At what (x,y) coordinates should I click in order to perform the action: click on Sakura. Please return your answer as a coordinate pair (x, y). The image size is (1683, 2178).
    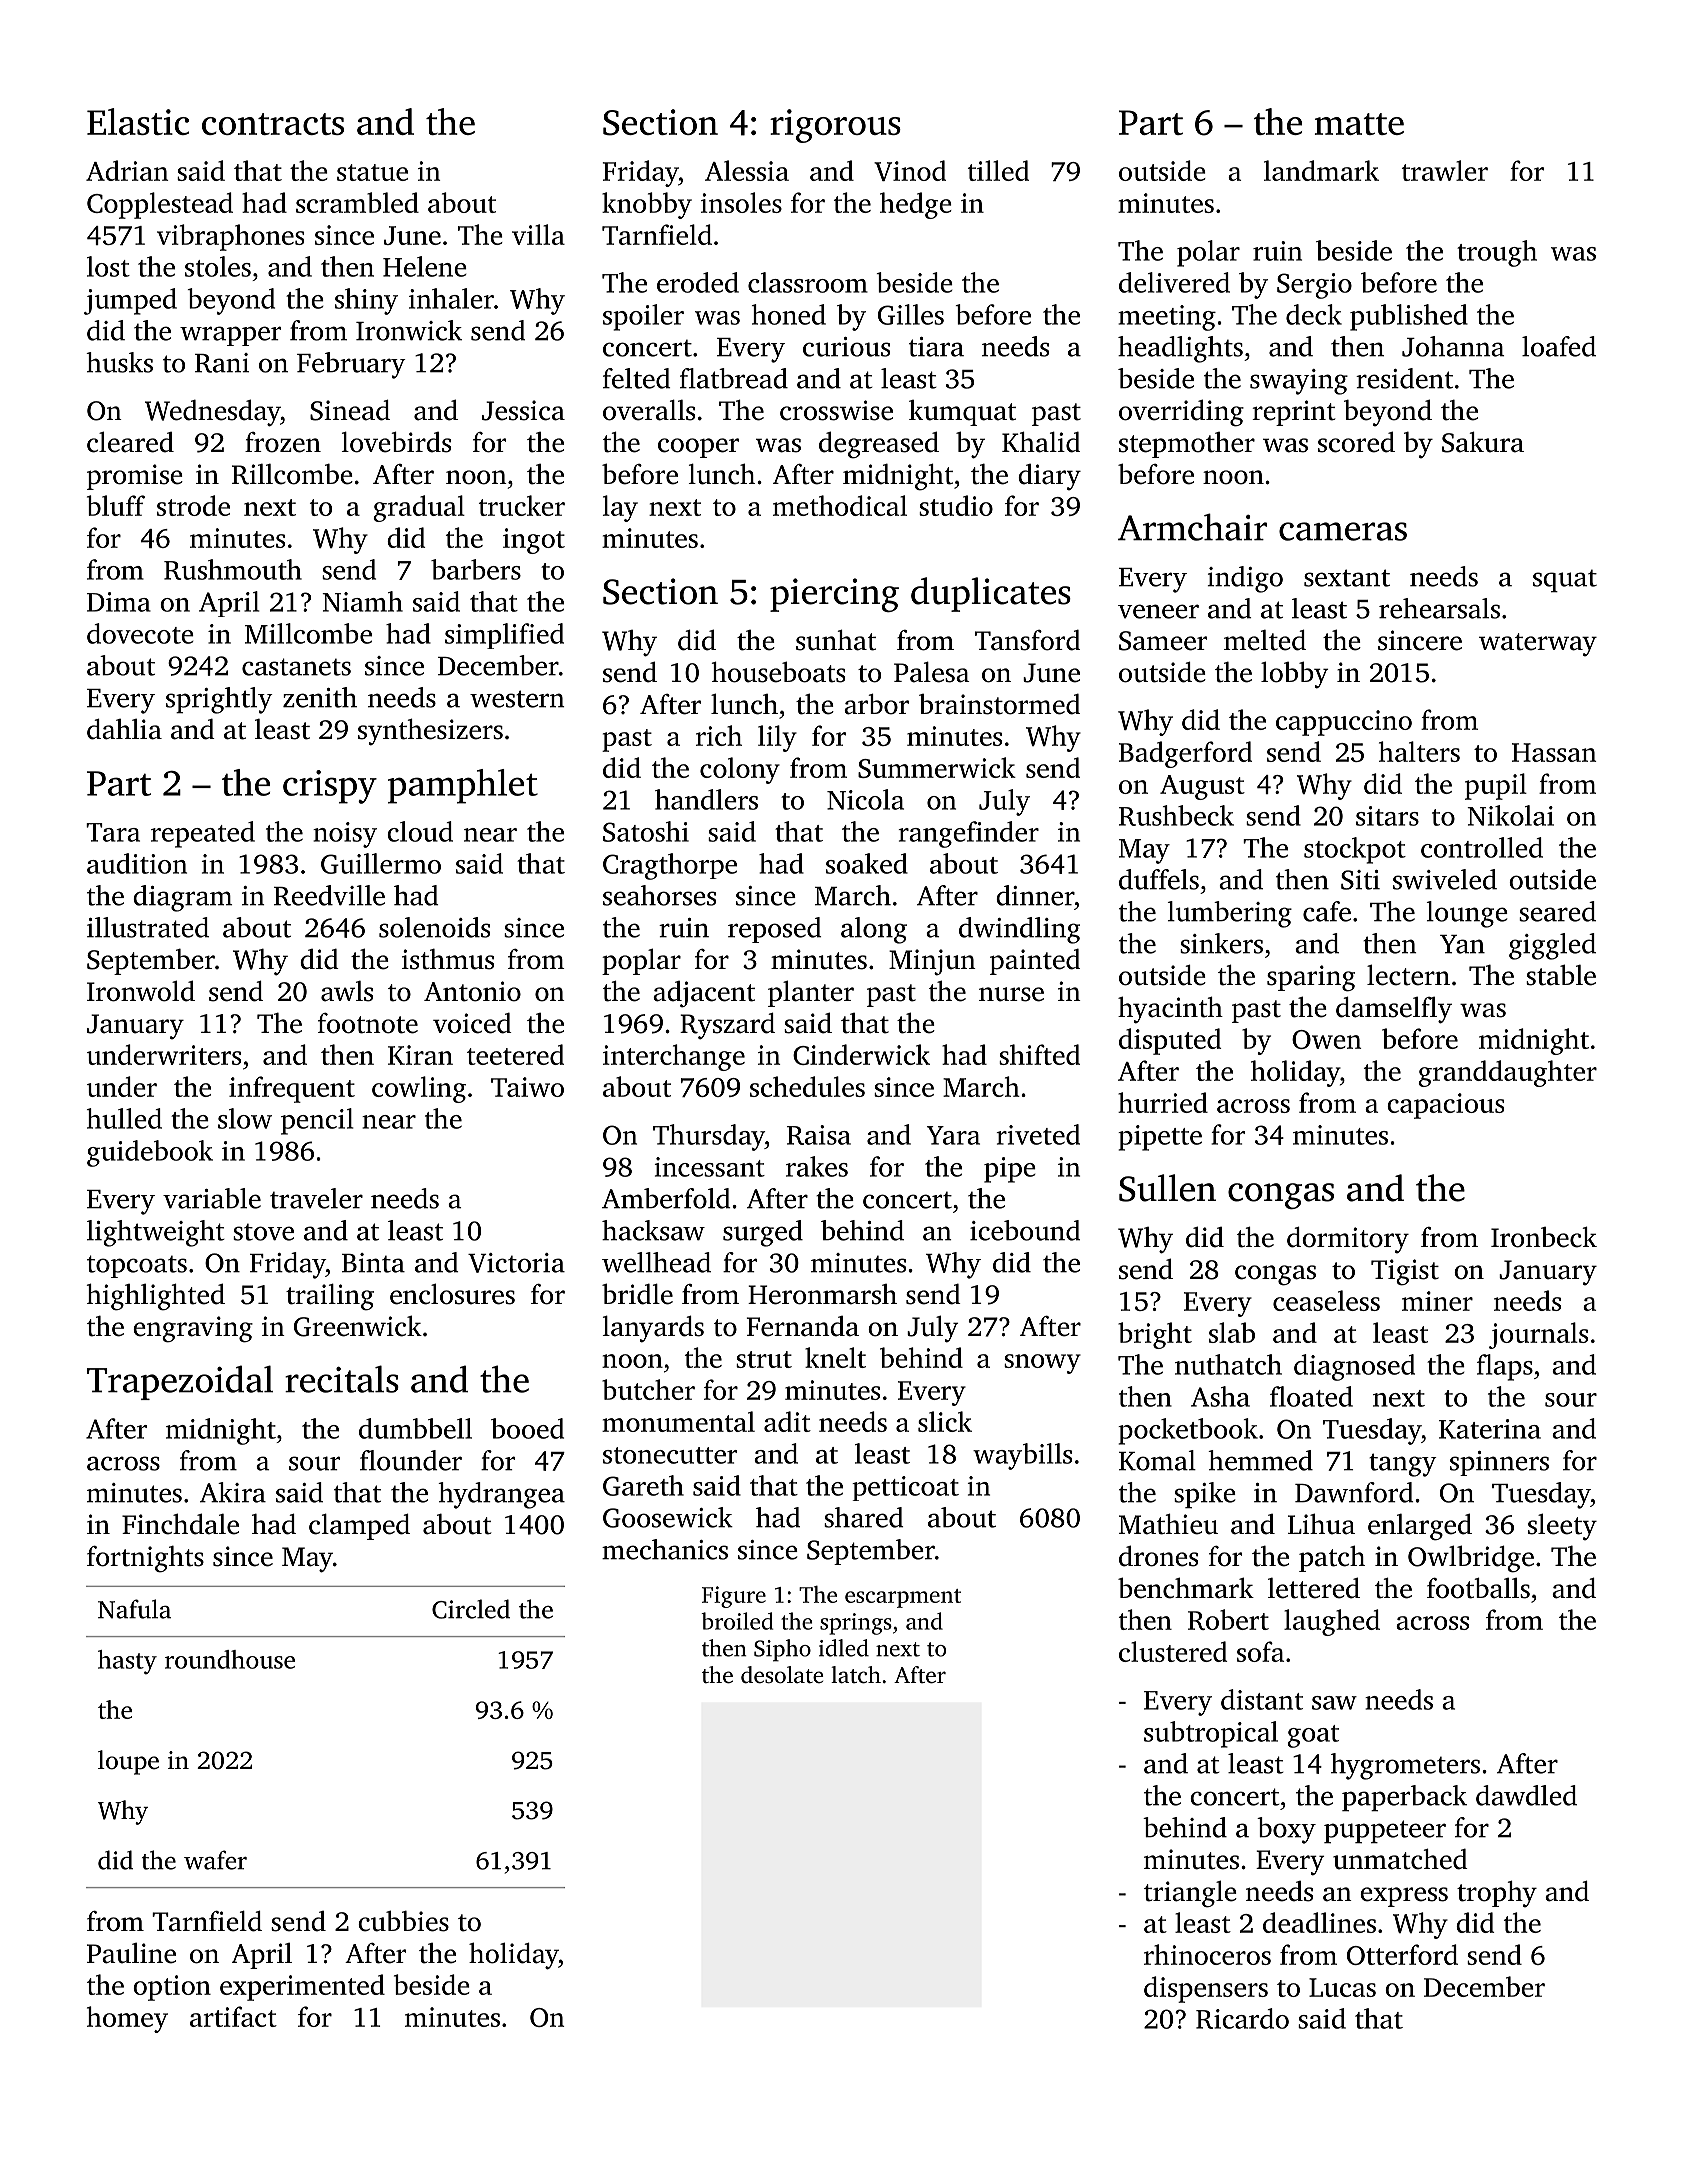
    Looking at the image, I should click on (1483, 442).
